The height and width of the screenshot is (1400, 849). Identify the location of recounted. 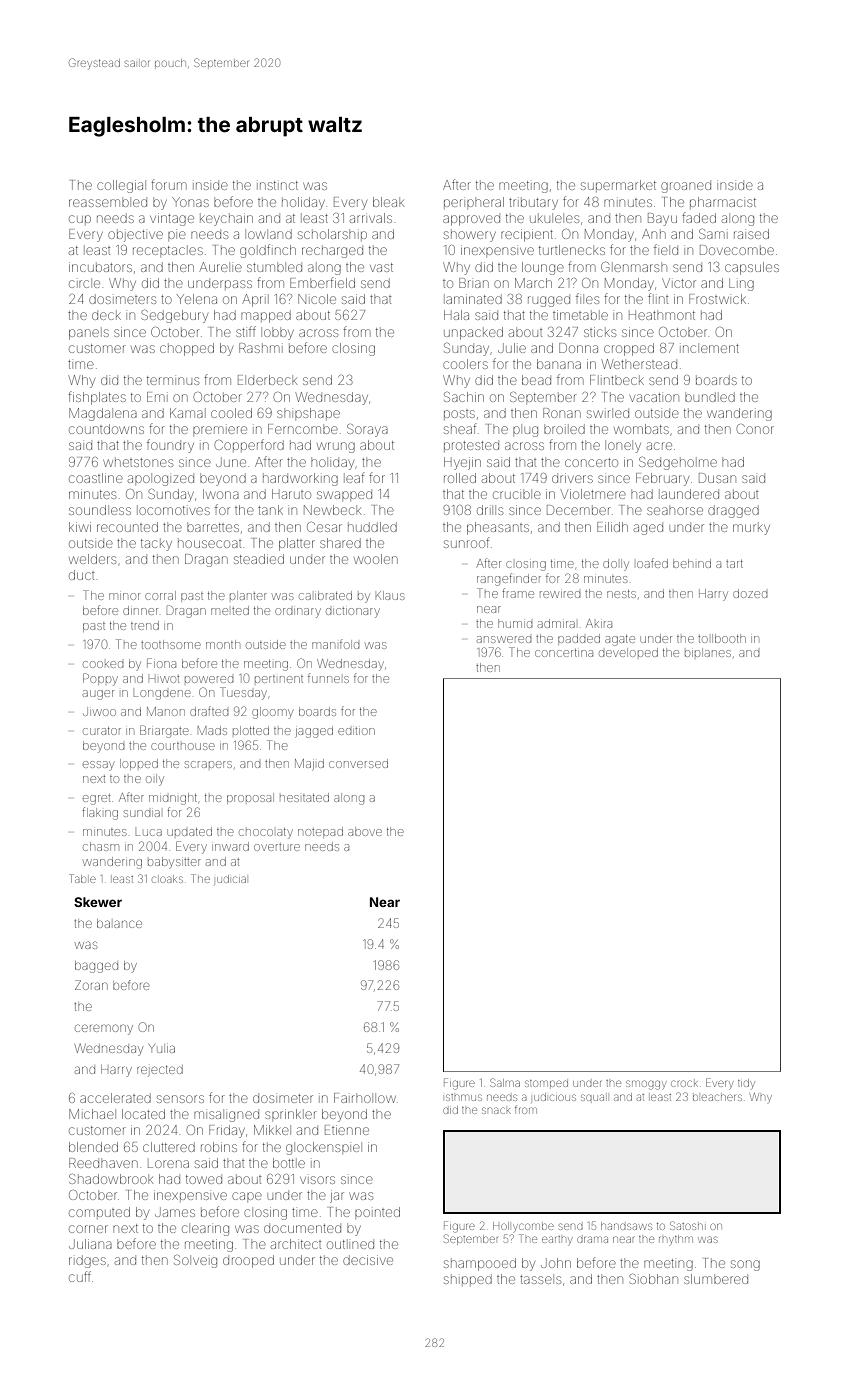
(127, 527).
